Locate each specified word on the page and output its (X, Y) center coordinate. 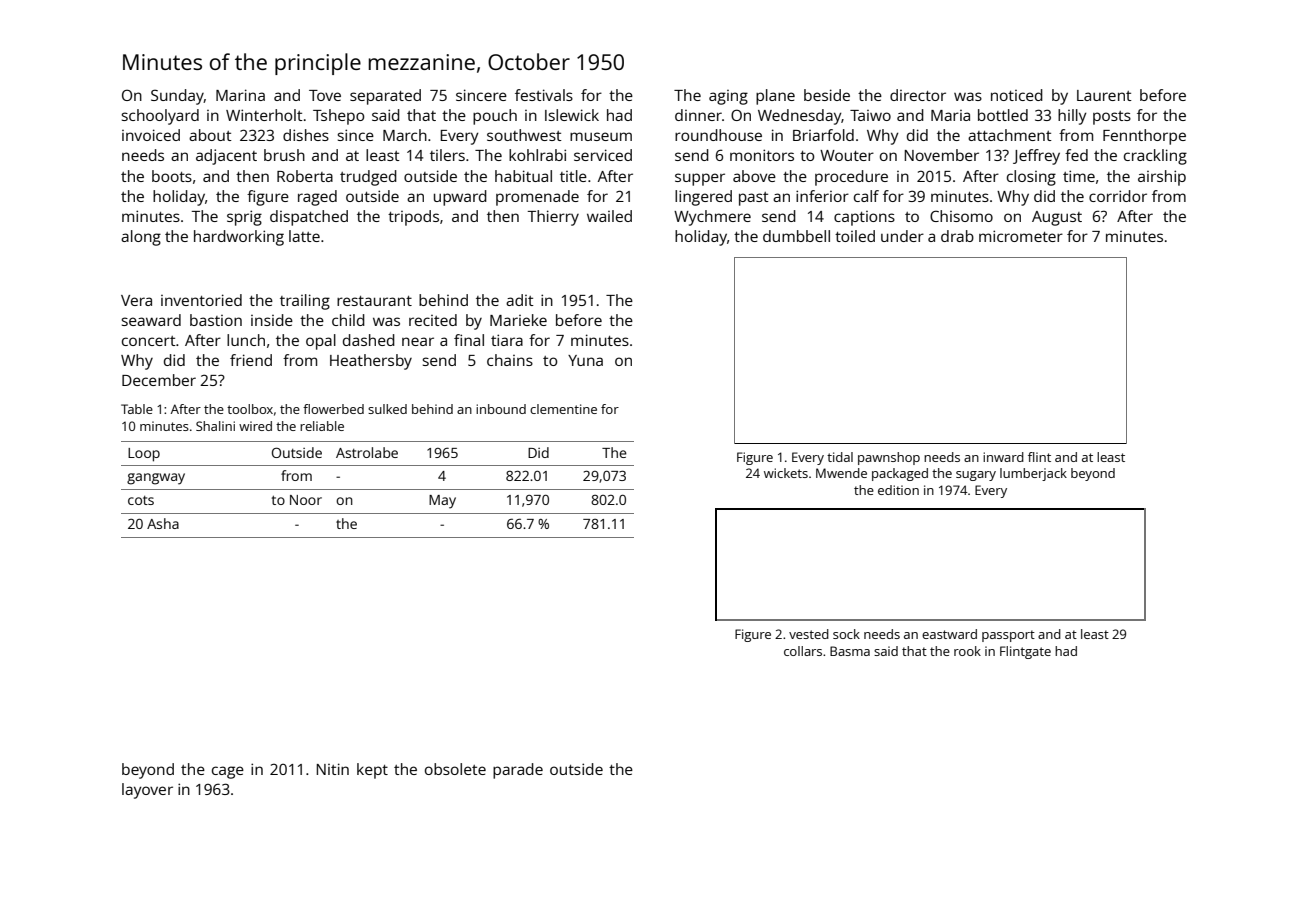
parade (518, 771)
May (442, 502)
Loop (144, 455)
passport (1008, 636)
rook (967, 651)
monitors (762, 155)
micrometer (1021, 236)
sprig (244, 218)
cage (228, 772)
